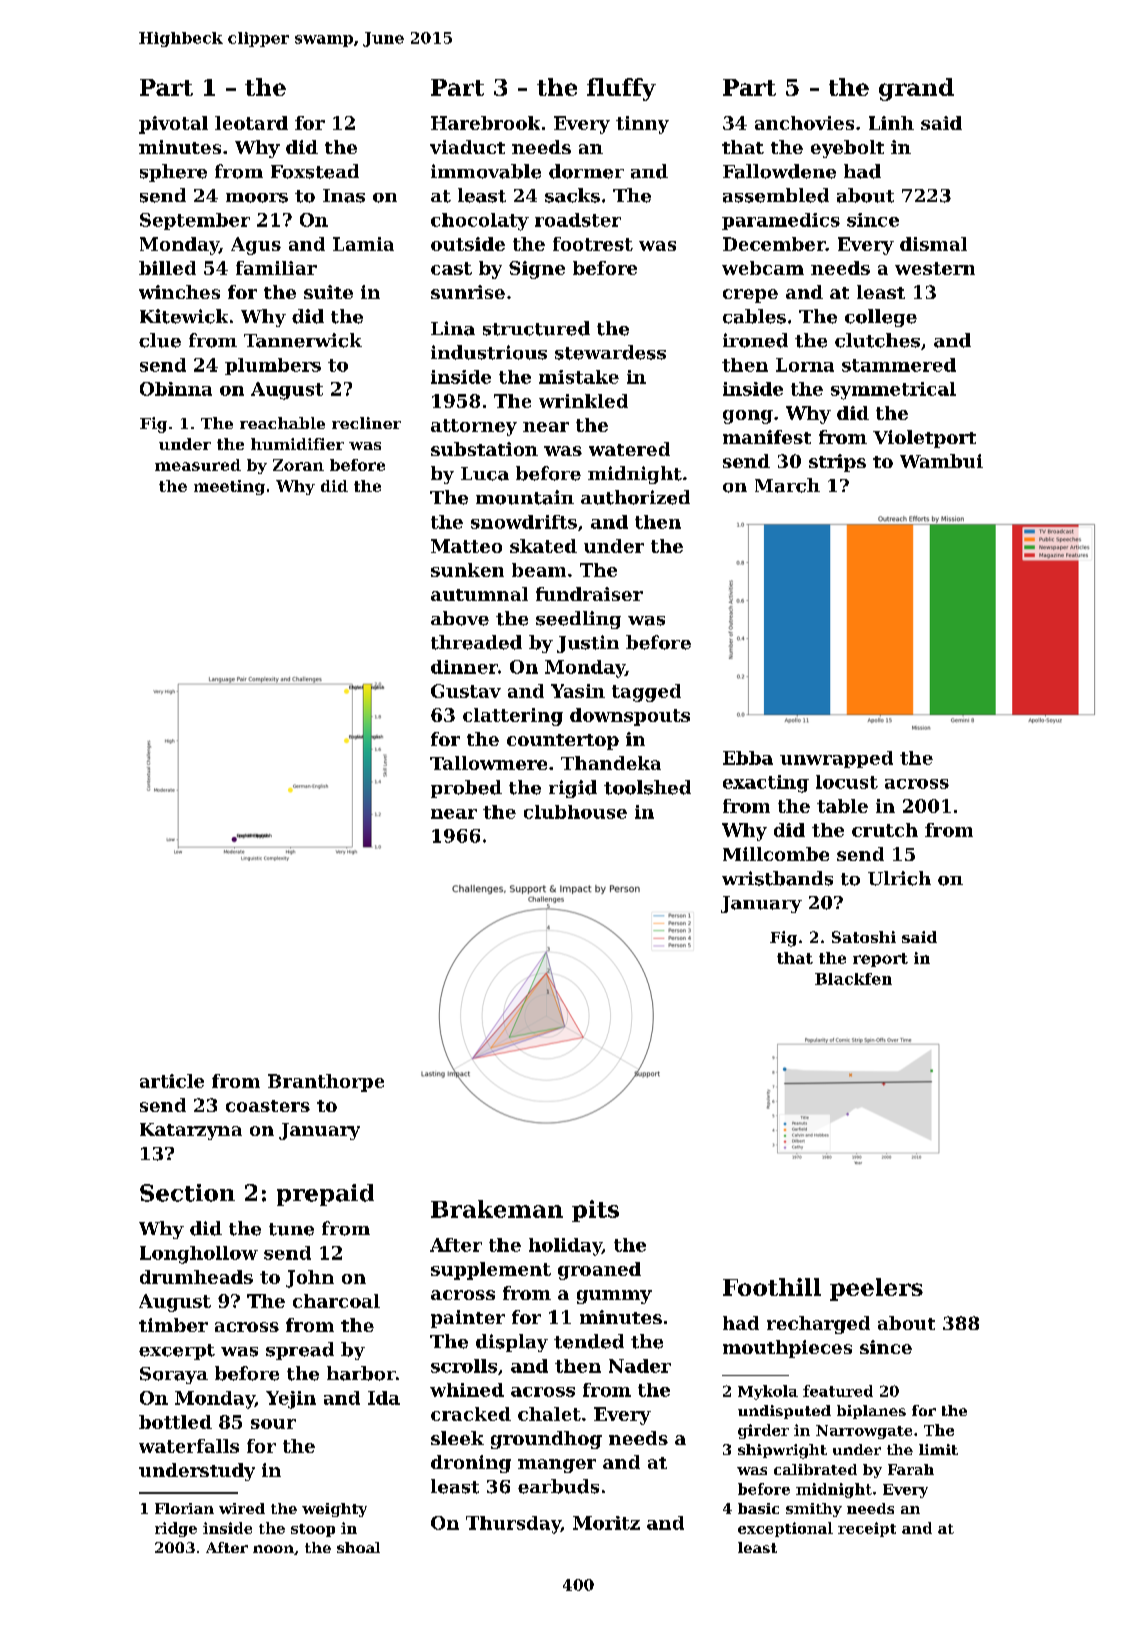 The image size is (1124, 1628). I want to click on leotard, so click(251, 123).
